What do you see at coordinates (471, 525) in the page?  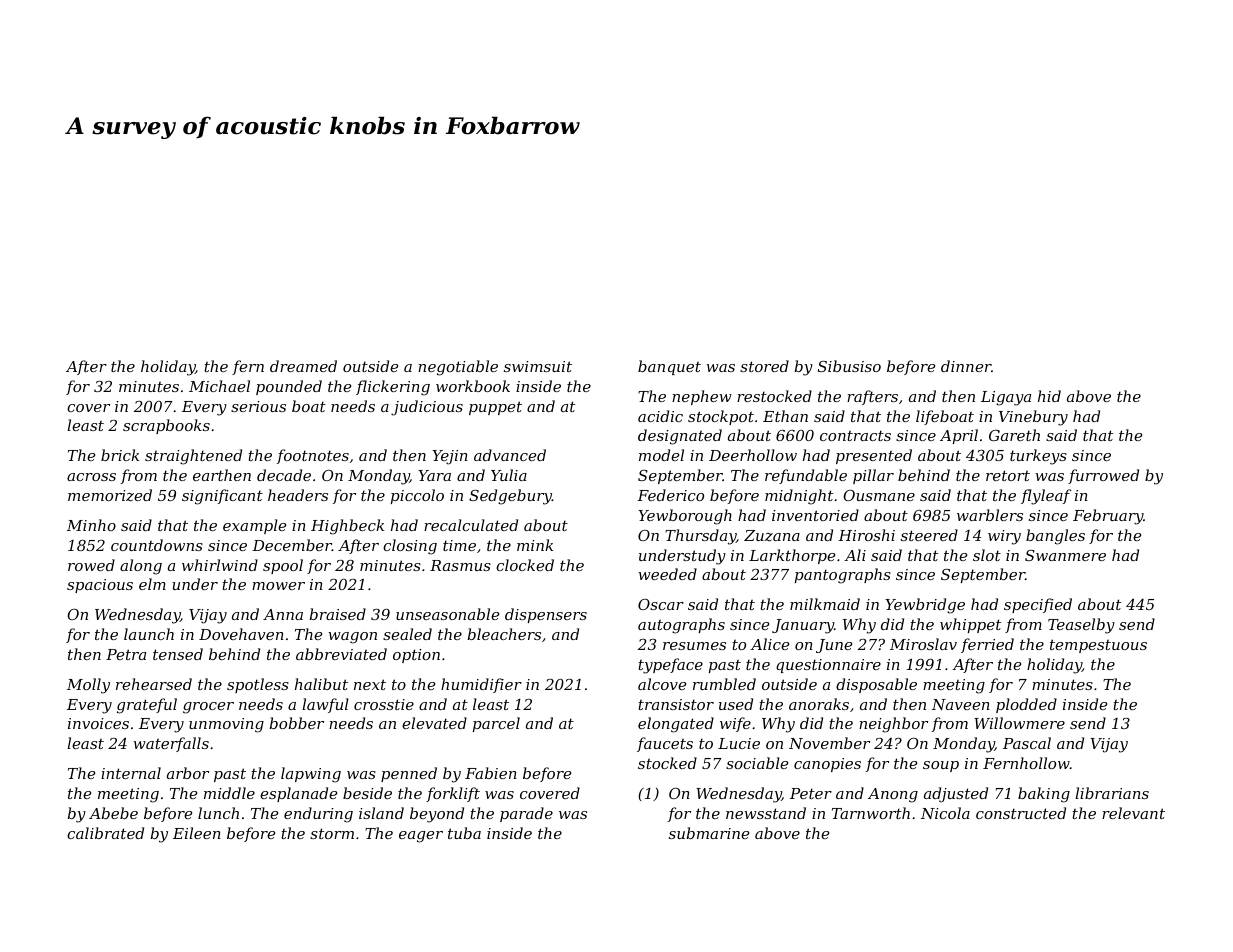 I see `recalculated` at bounding box center [471, 525].
